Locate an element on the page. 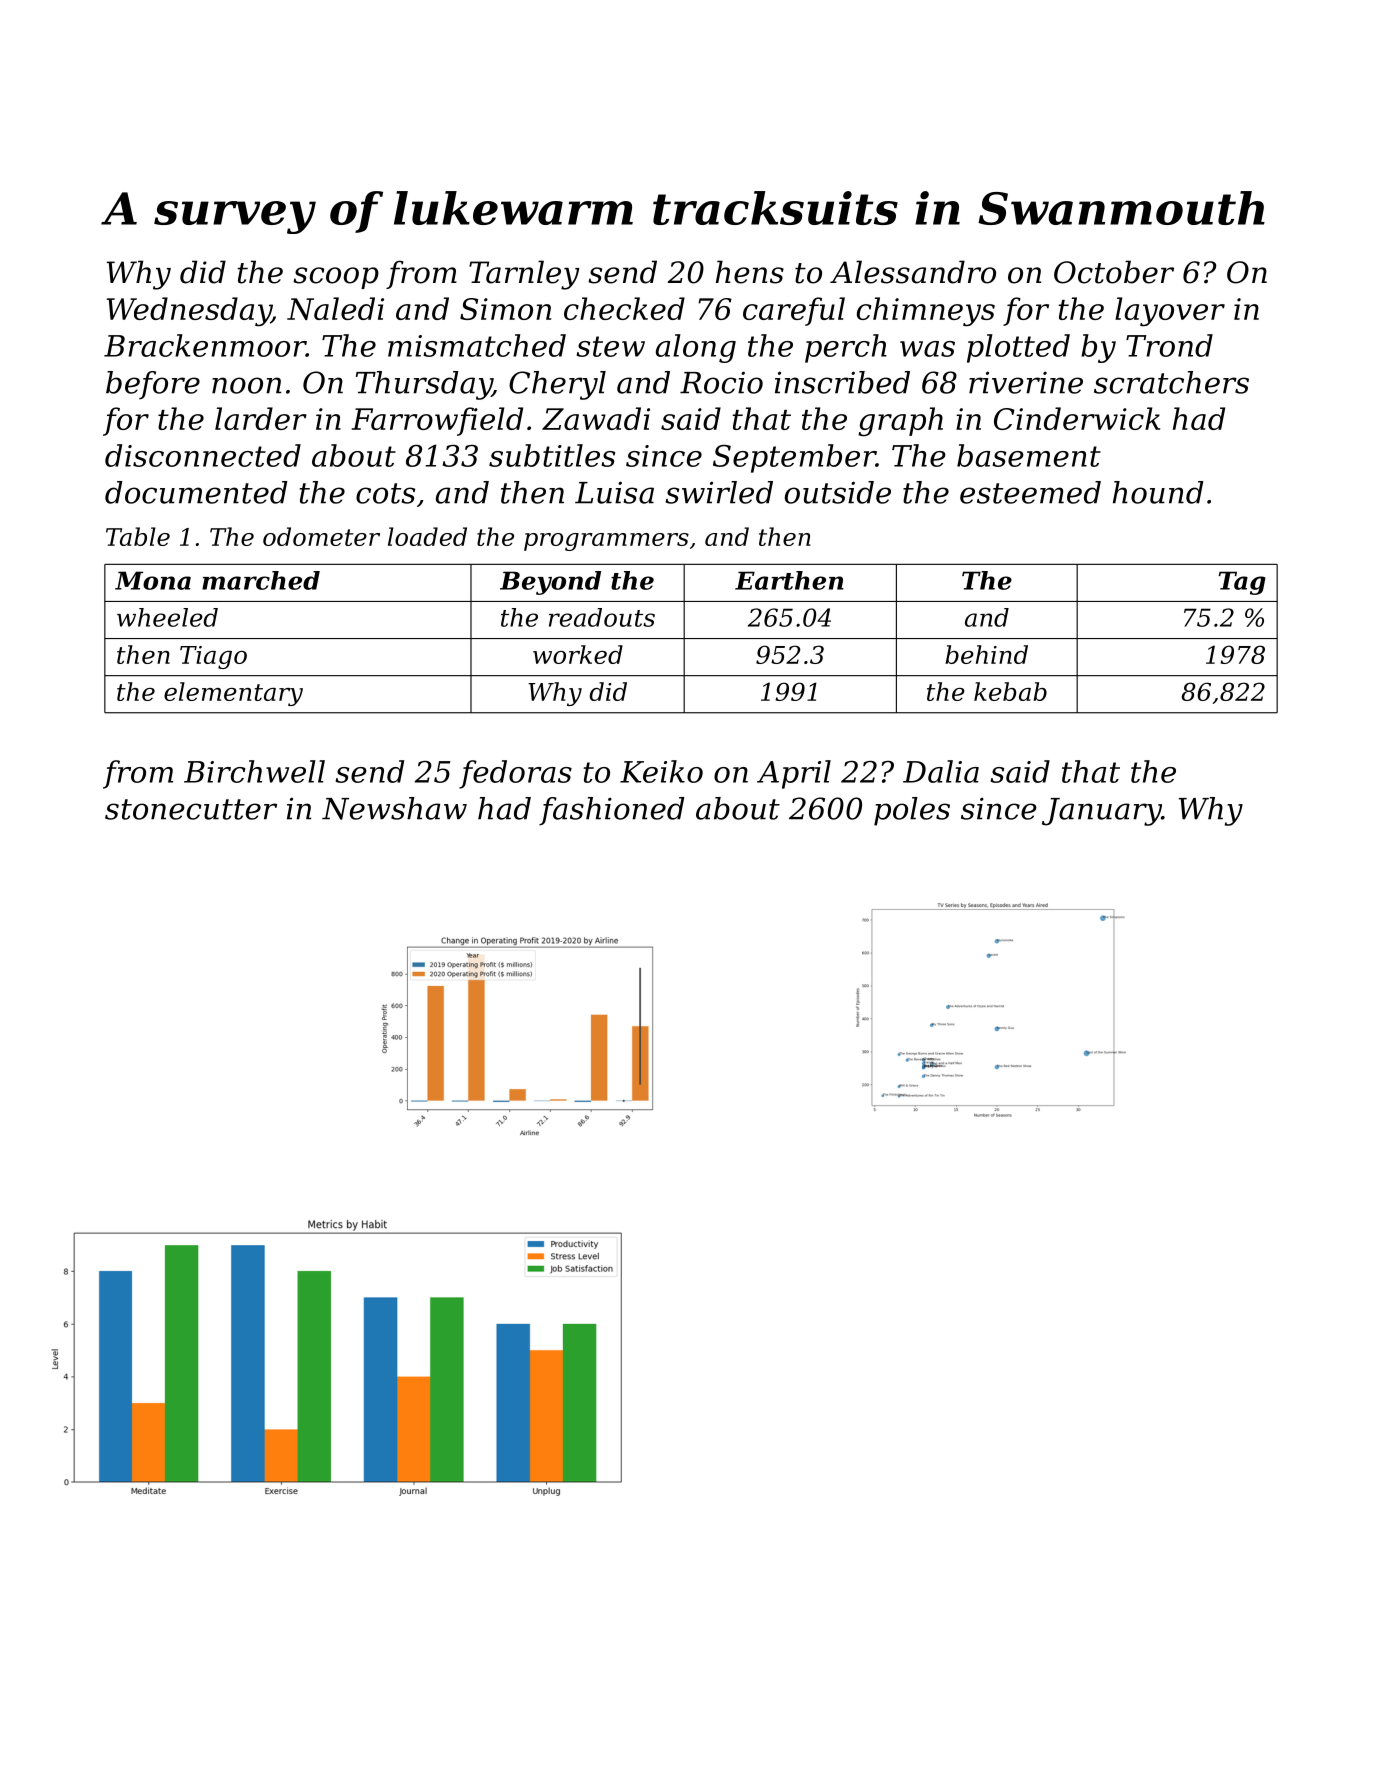 Image resolution: width=1382 pixels, height=1788 pixels. Naledi is located at coordinates (335, 308).
